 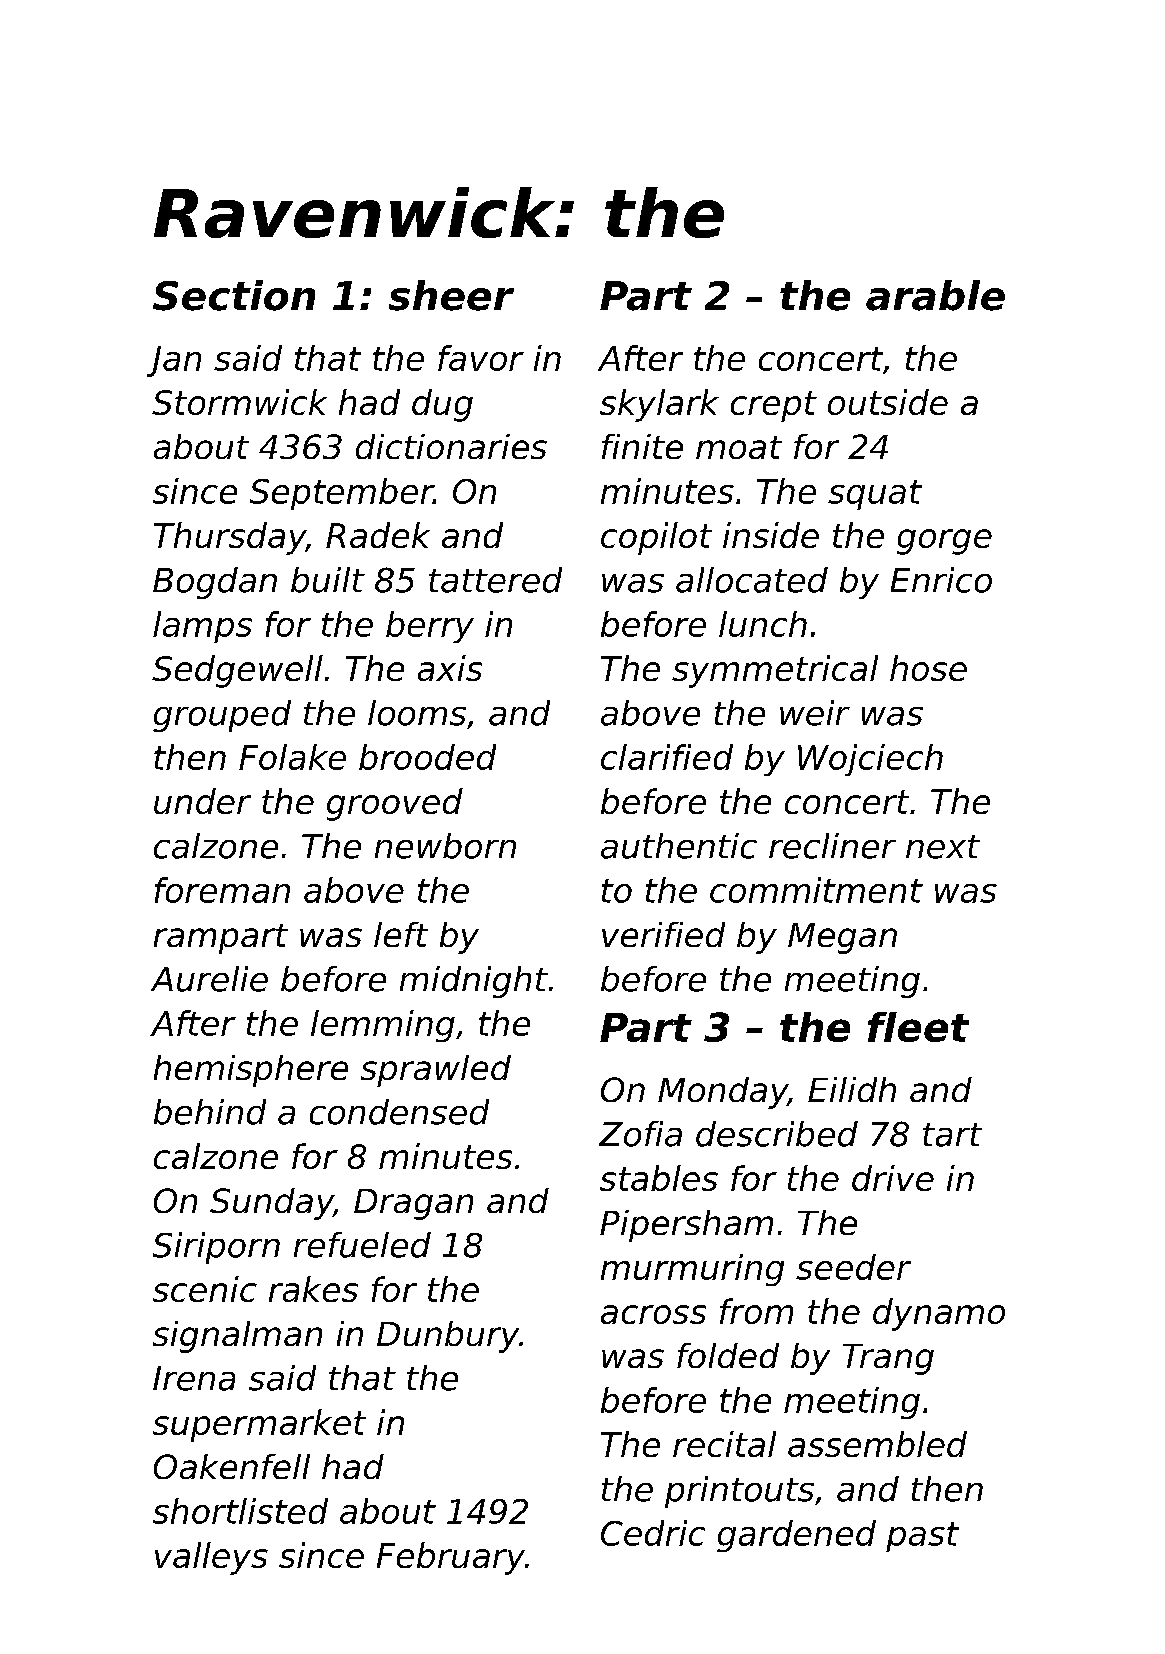 I want to click on dynamo, so click(x=939, y=1314).
